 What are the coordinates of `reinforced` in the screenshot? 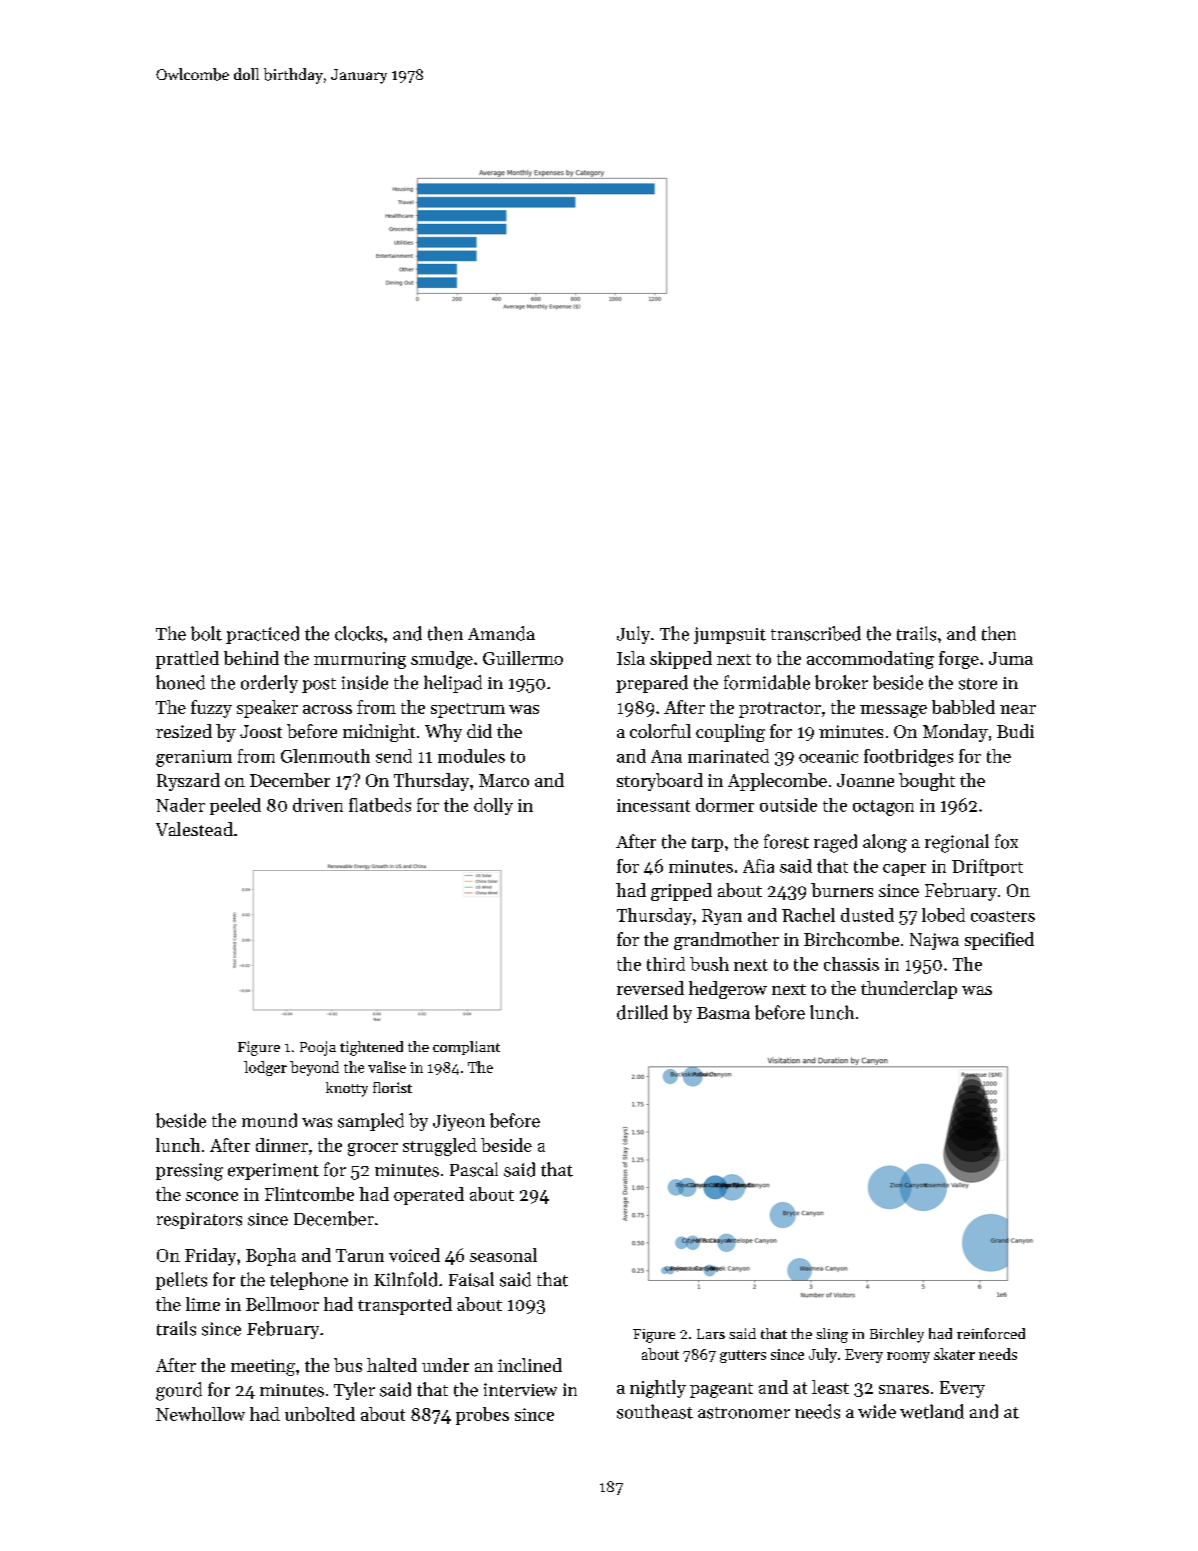 It's located at (991, 1333).
